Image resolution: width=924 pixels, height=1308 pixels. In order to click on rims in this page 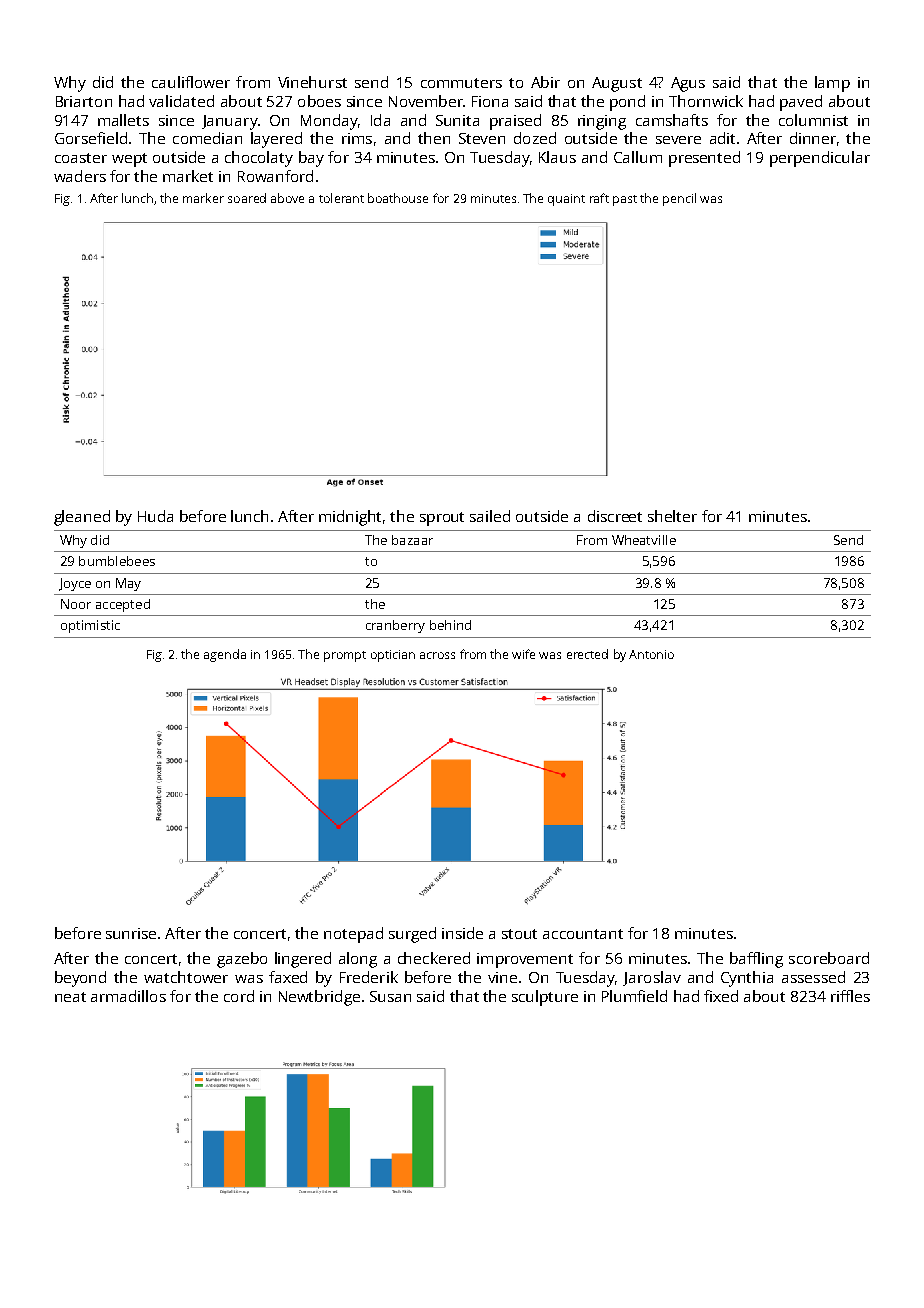, I will do `click(357, 138)`.
